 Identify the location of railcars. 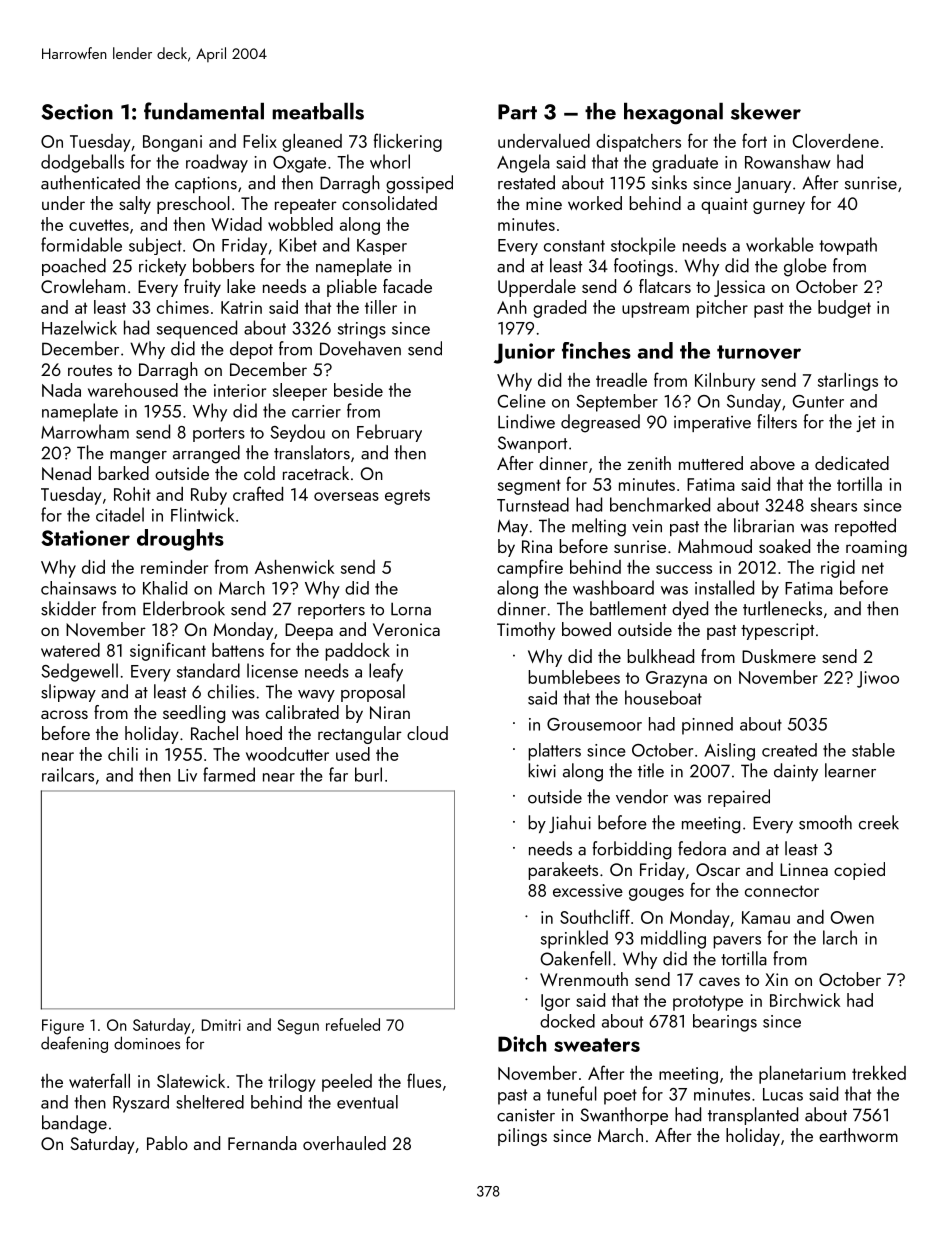
(68, 774).
